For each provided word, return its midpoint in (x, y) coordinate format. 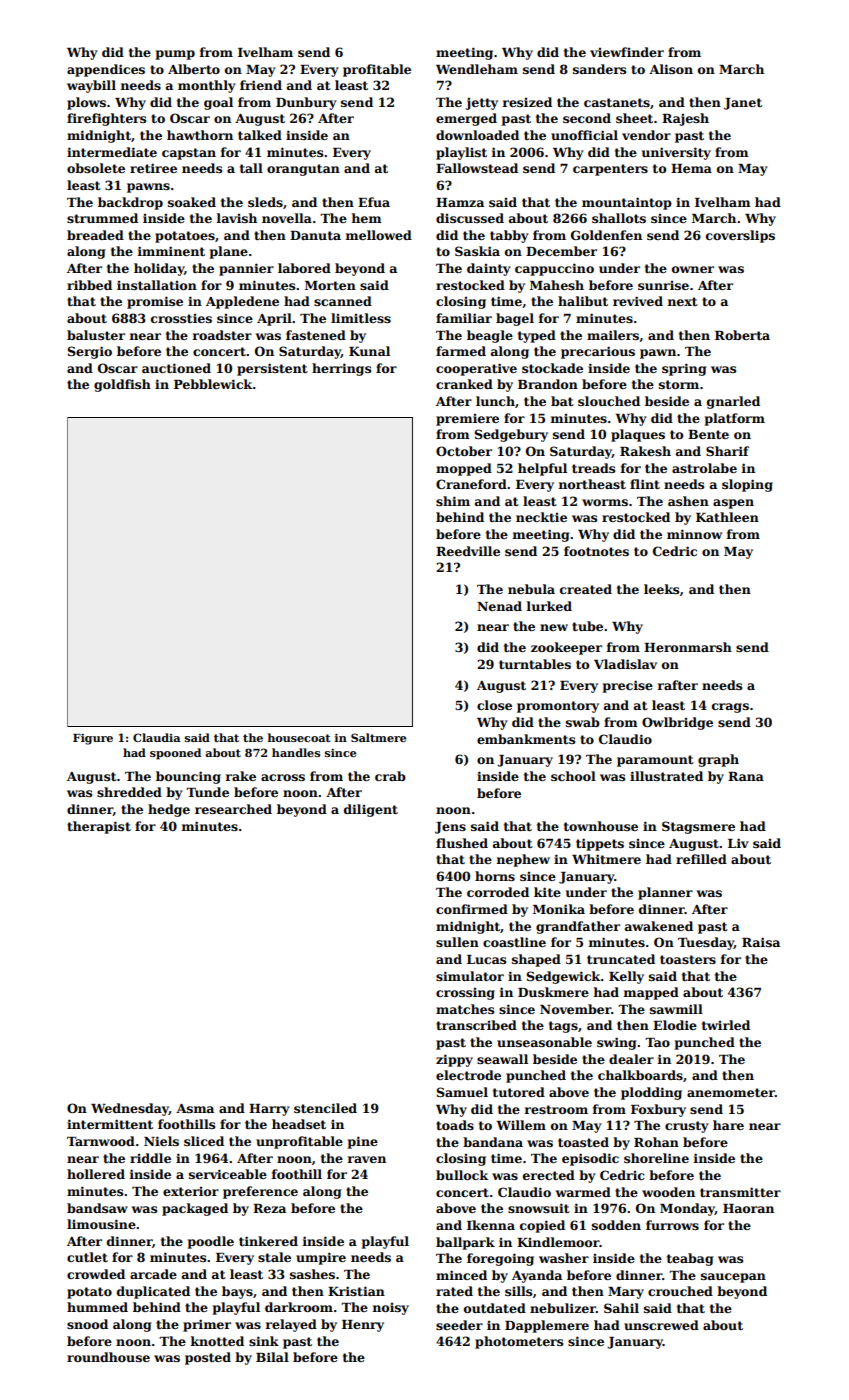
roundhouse (108, 1357)
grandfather (578, 927)
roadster (222, 335)
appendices (106, 70)
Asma (195, 1108)
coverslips (740, 236)
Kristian (356, 1291)
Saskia (477, 251)
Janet (743, 104)
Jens (450, 828)
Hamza (460, 202)
